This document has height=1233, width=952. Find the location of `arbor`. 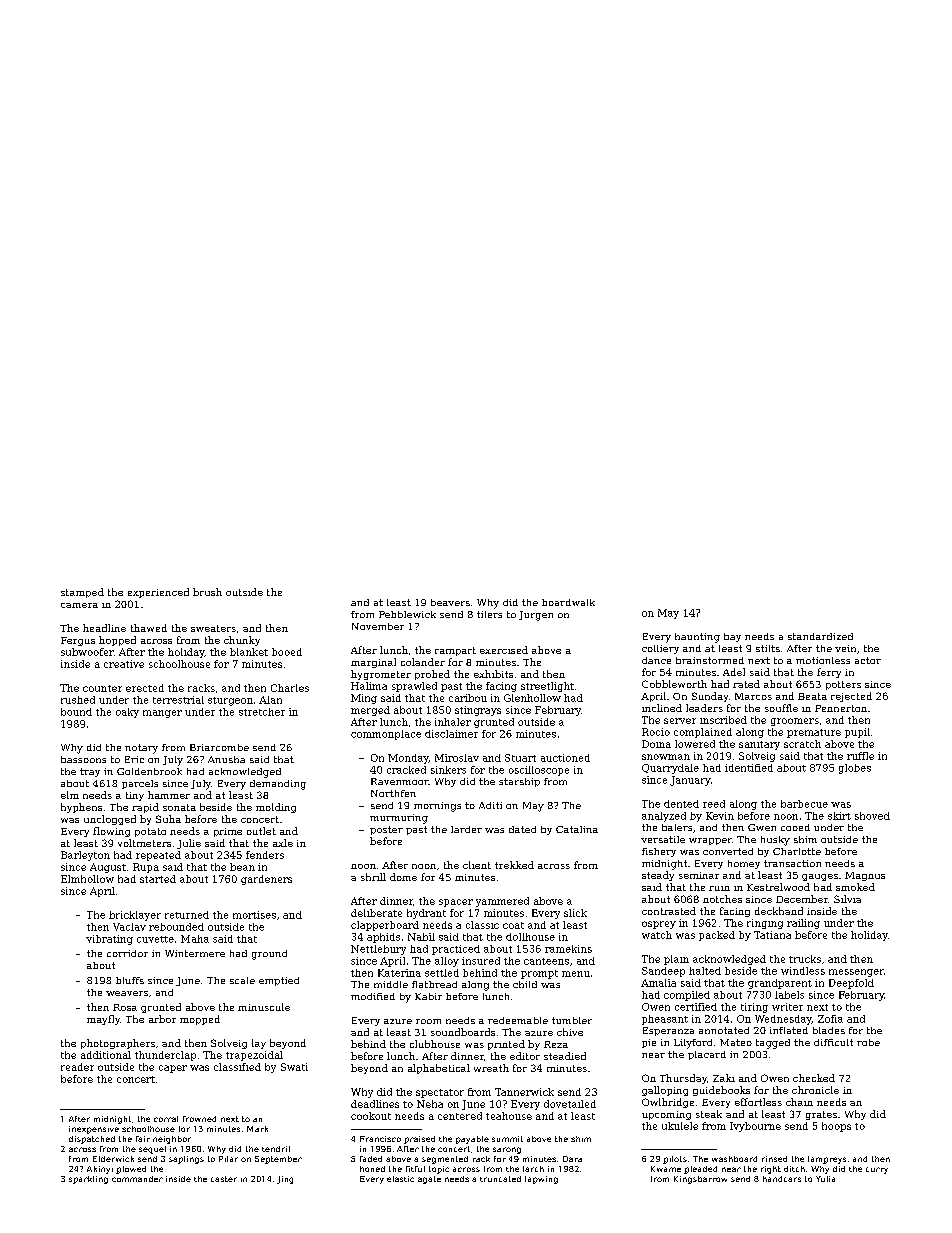

arbor is located at coordinates (162, 1019).
